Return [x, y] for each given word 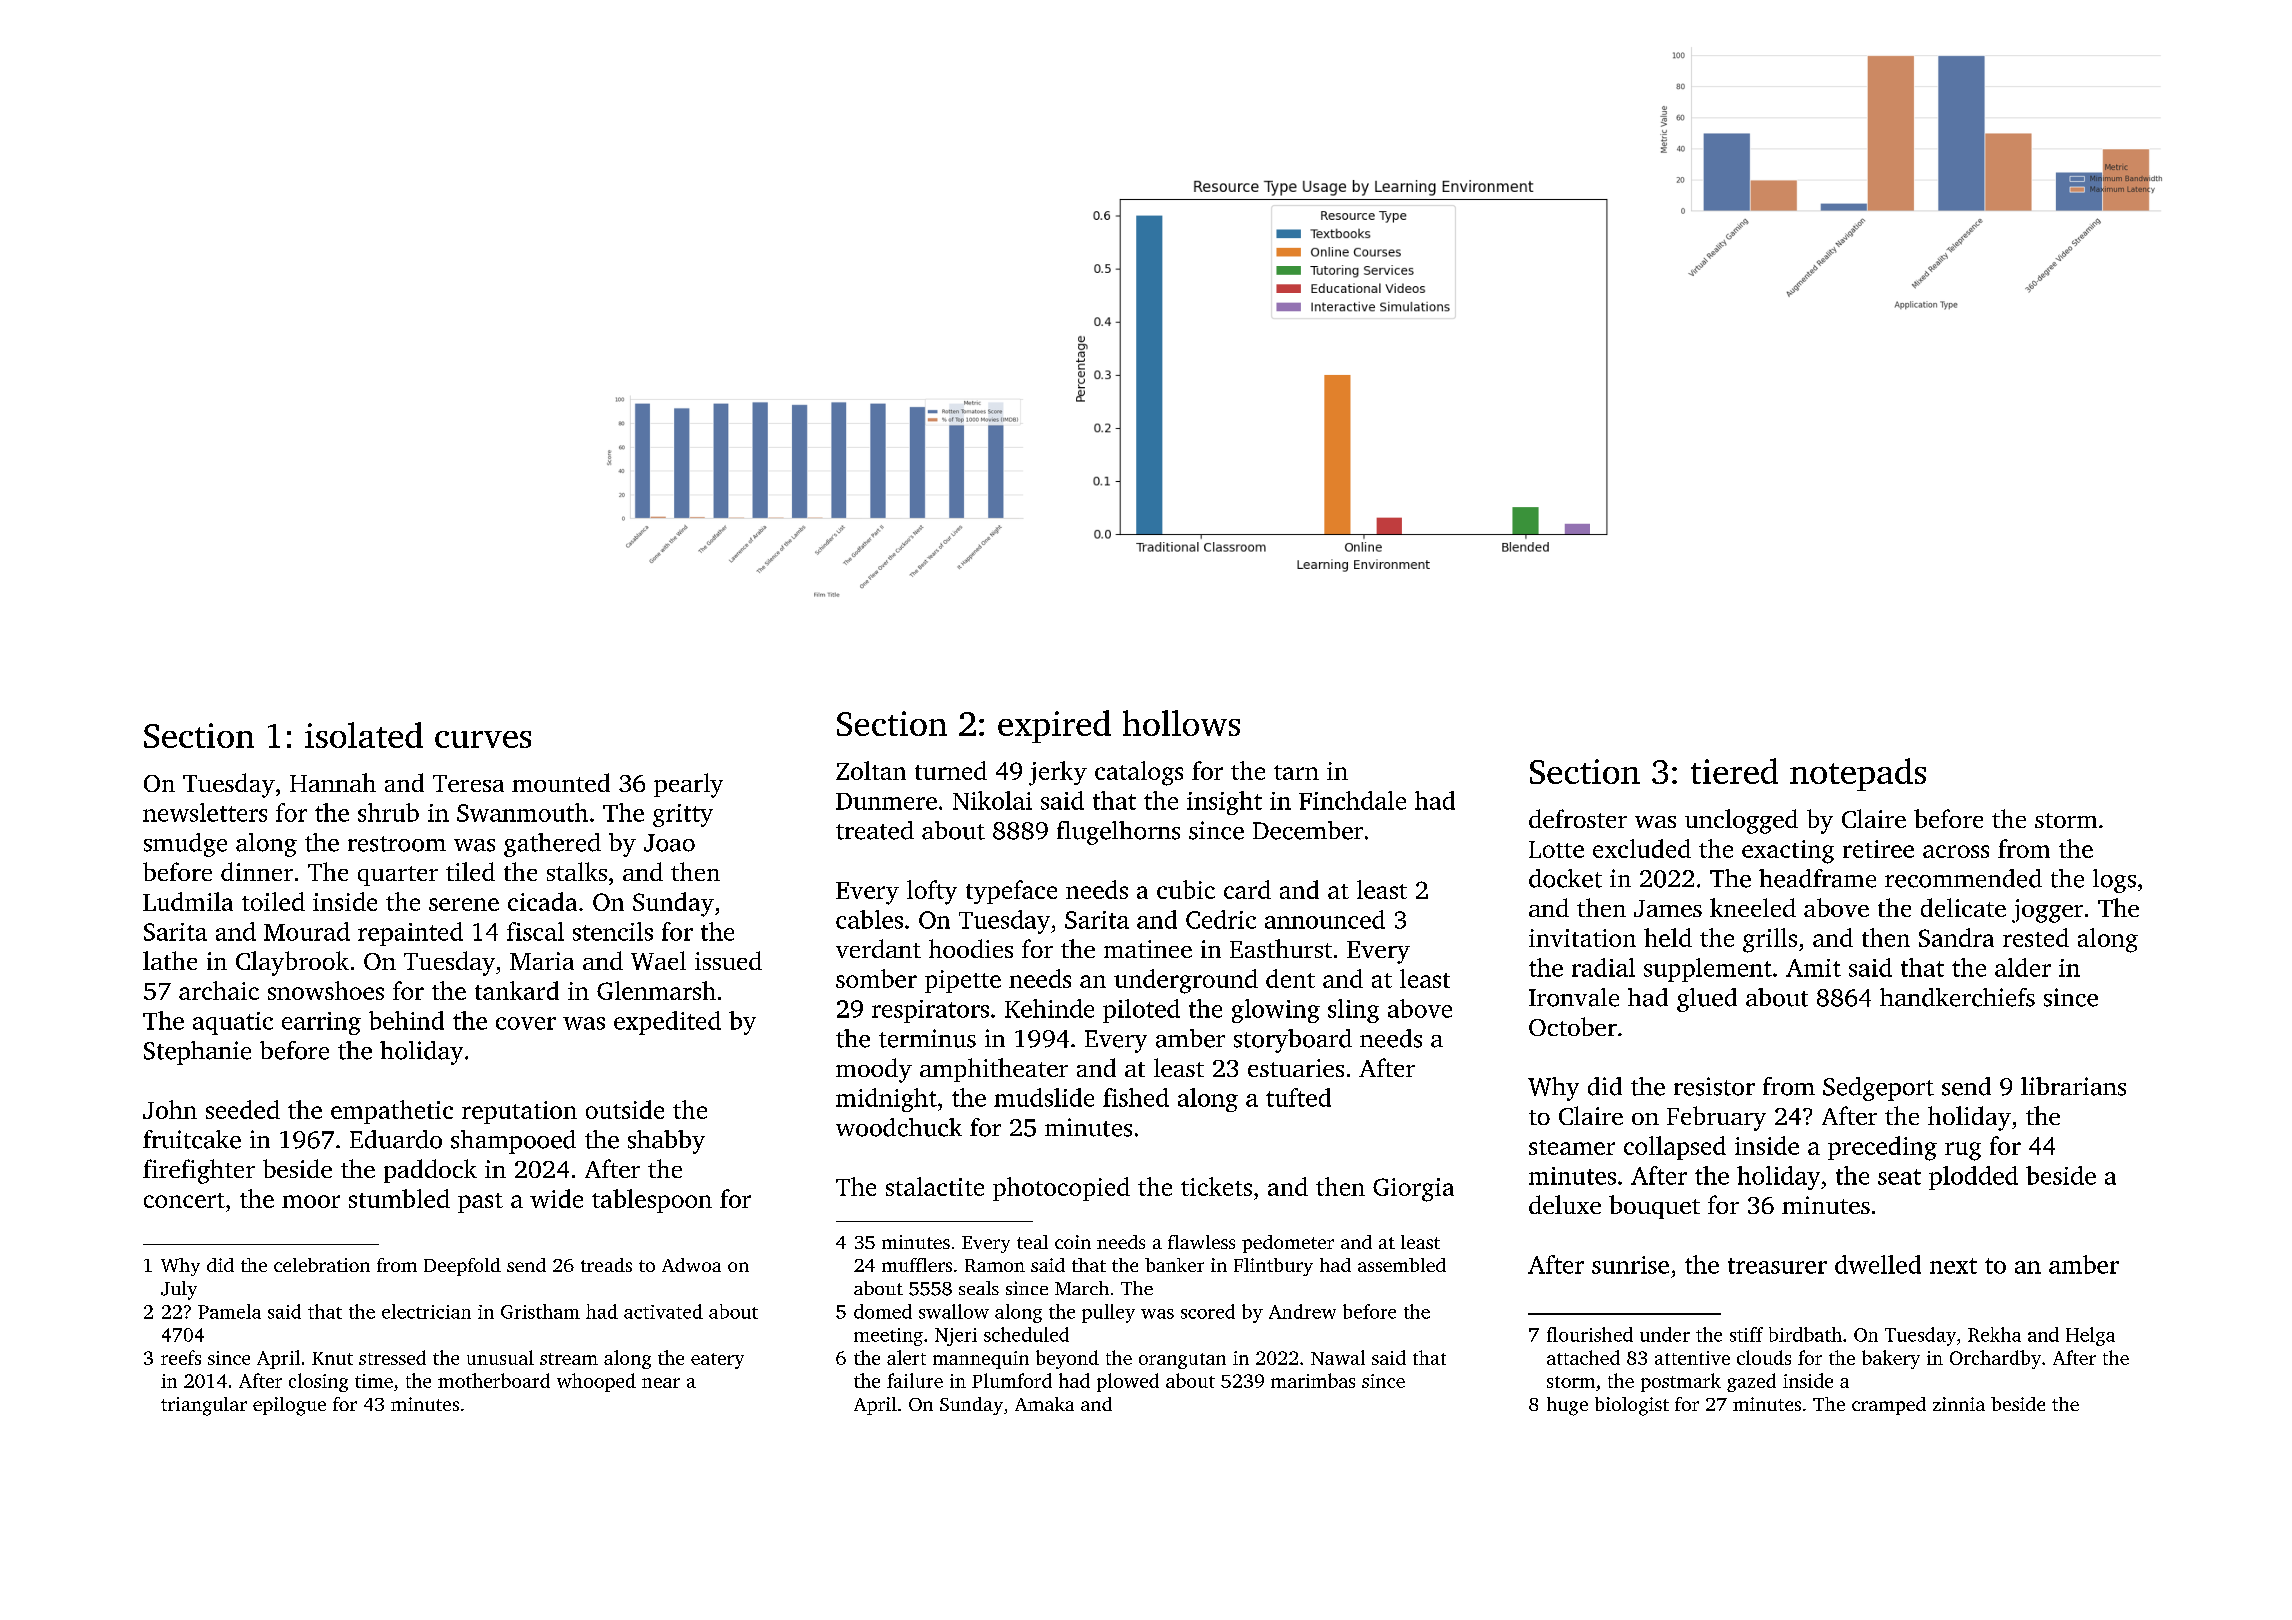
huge [1567, 1406]
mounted [561, 782]
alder [2023, 967]
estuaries [1296, 1068]
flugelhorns [1118, 833]
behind [406, 1020]
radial [1603, 967]
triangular [204, 1406]
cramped [1889, 1406]
